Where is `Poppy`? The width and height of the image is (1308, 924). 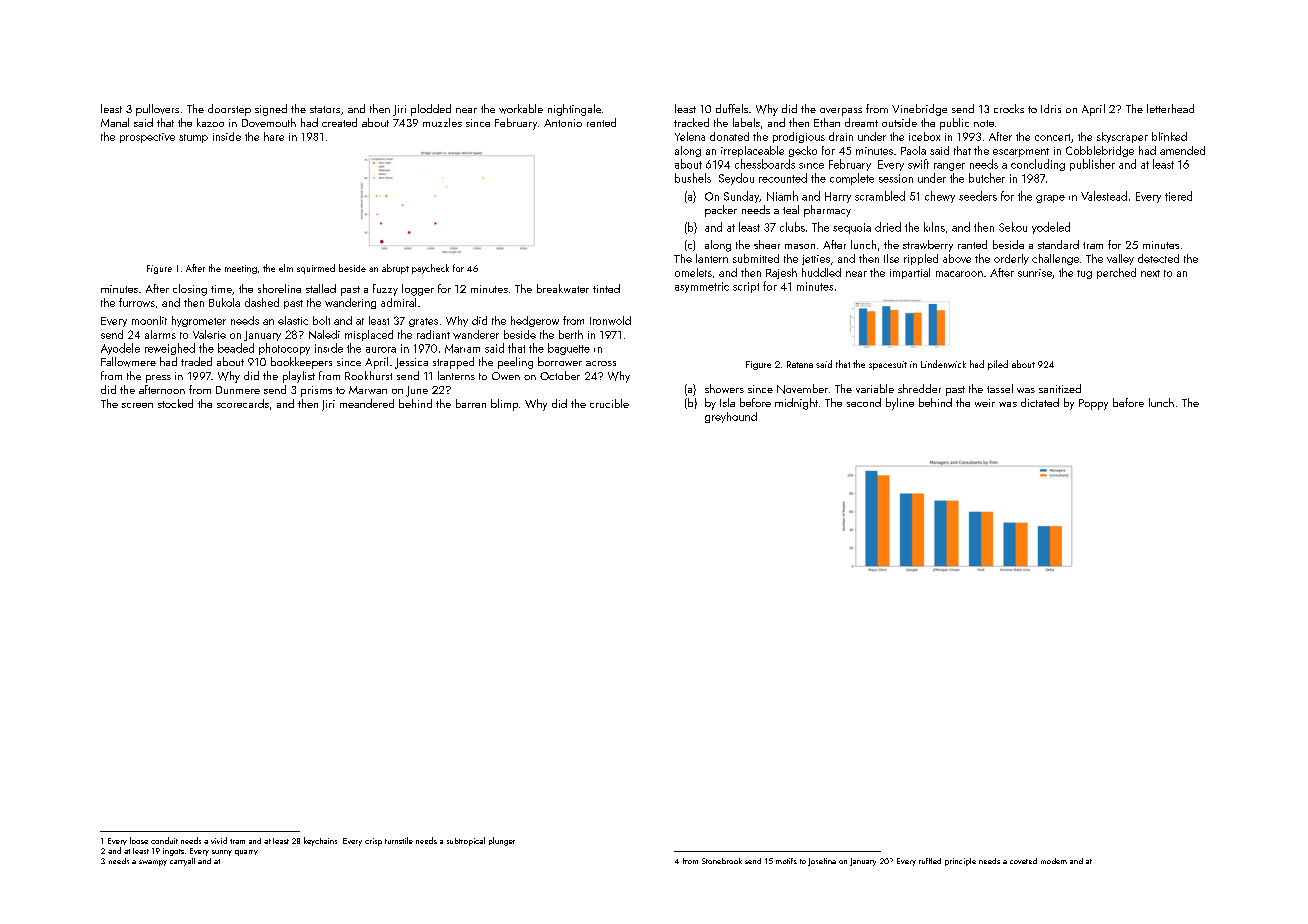
Poppy is located at coordinates (1093, 404).
